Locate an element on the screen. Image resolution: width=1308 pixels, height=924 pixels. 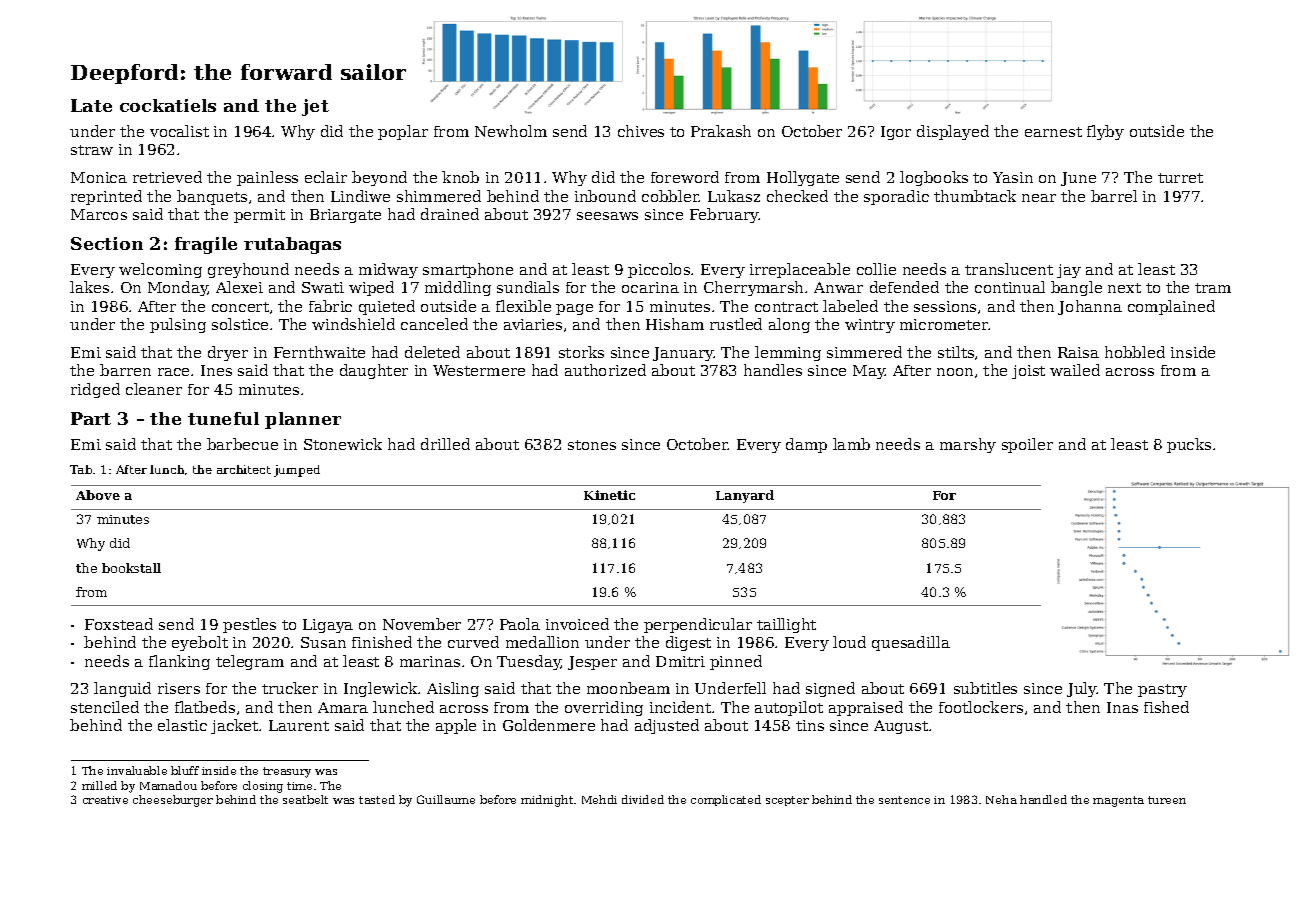
perpendicular is located at coordinates (698, 625).
